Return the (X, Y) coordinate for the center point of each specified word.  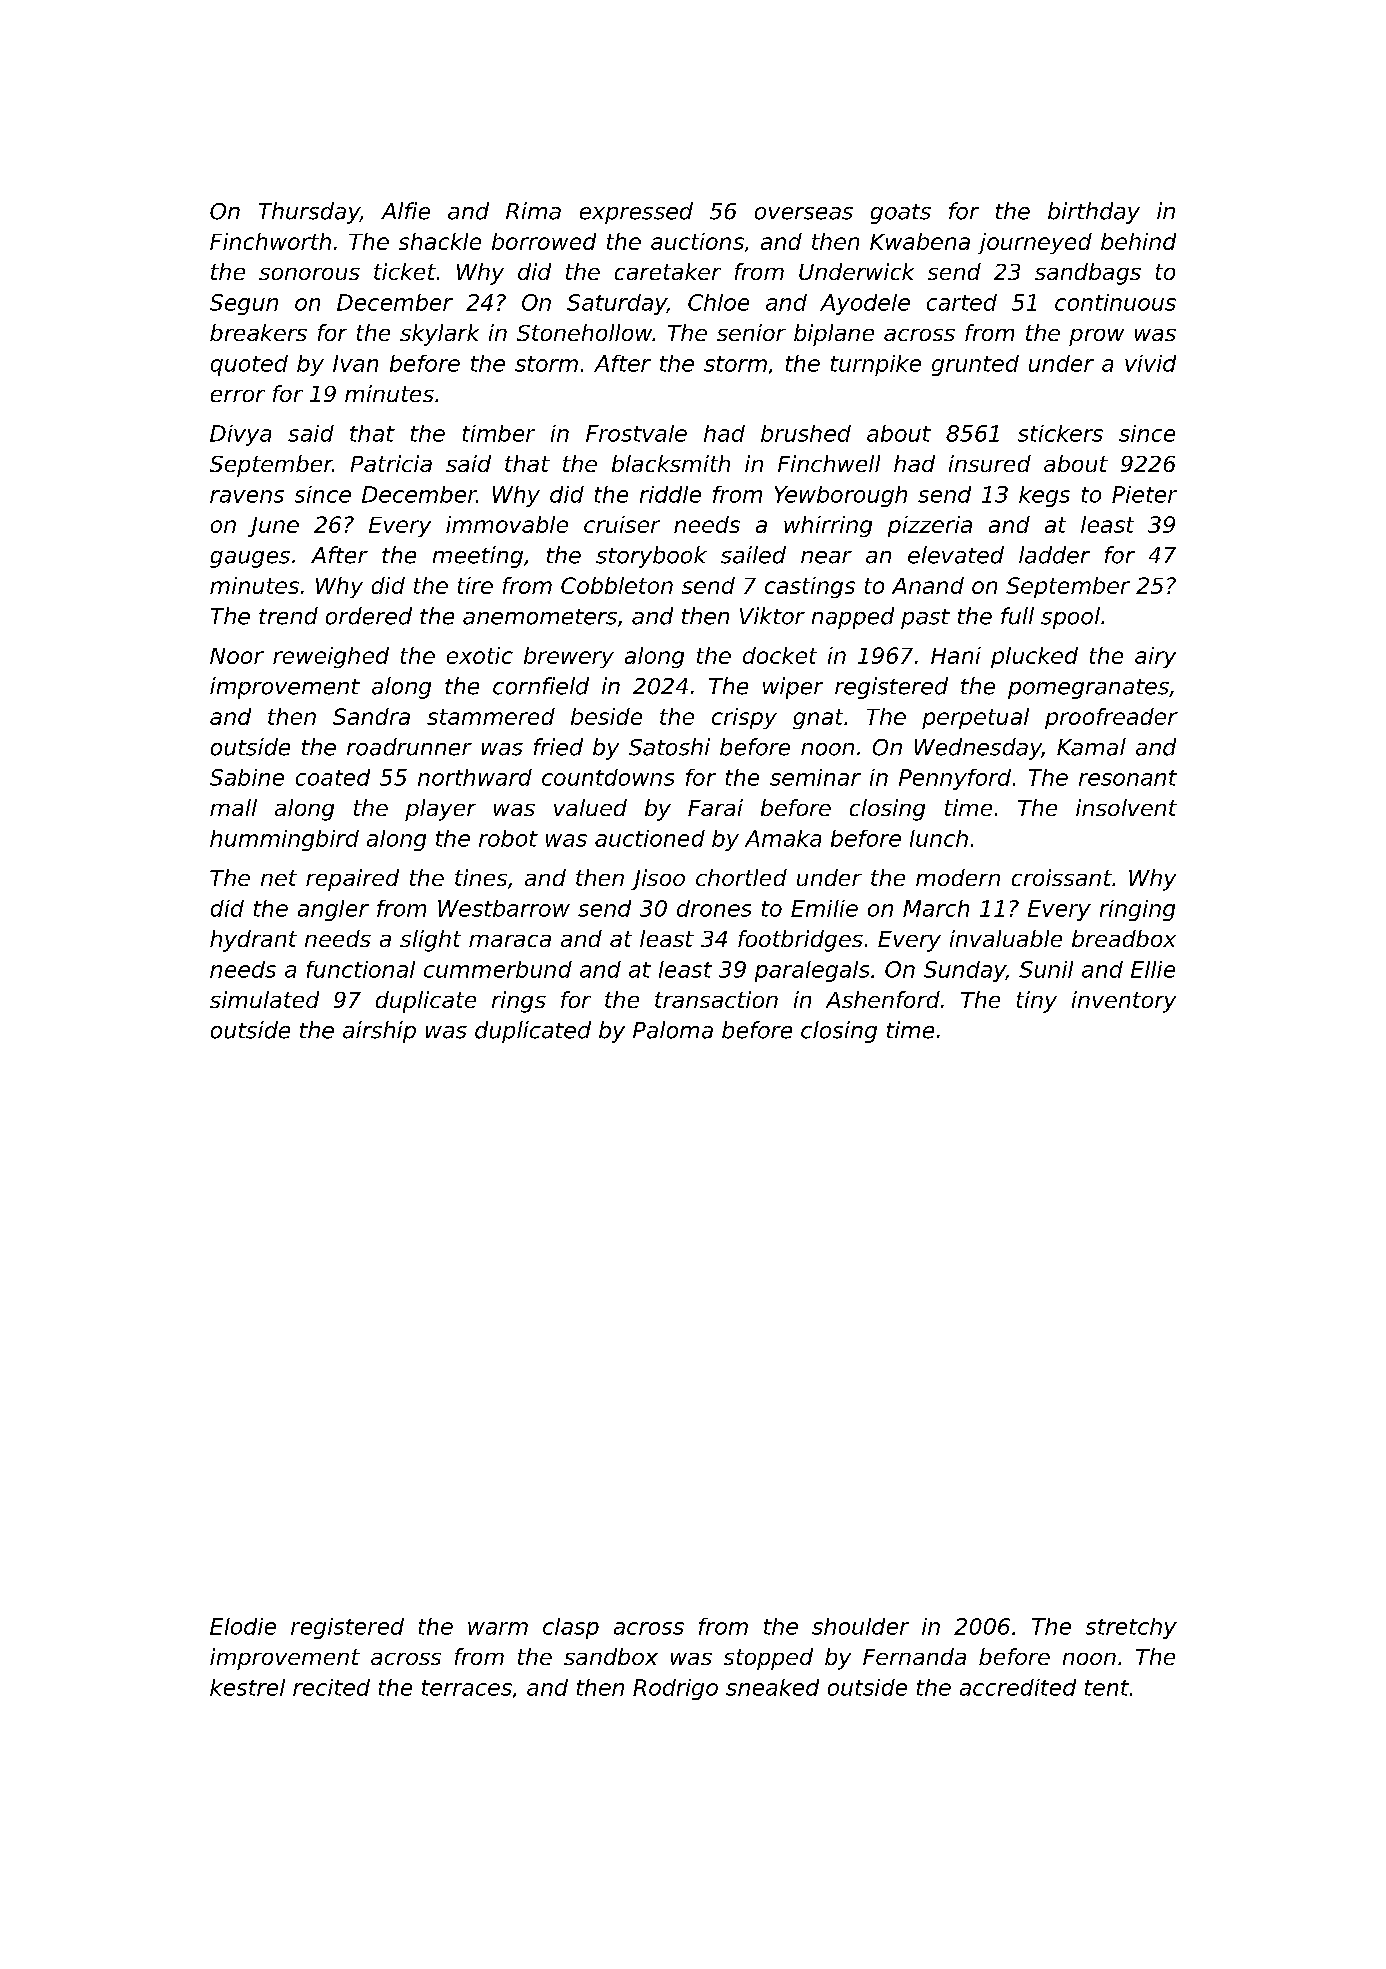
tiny (1037, 1002)
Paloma (673, 1030)
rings (519, 1002)
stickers (1060, 433)
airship (379, 1032)
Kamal (1091, 747)
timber (499, 433)
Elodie (243, 1626)
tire (475, 585)
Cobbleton (617, 585)
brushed (806, 433)
